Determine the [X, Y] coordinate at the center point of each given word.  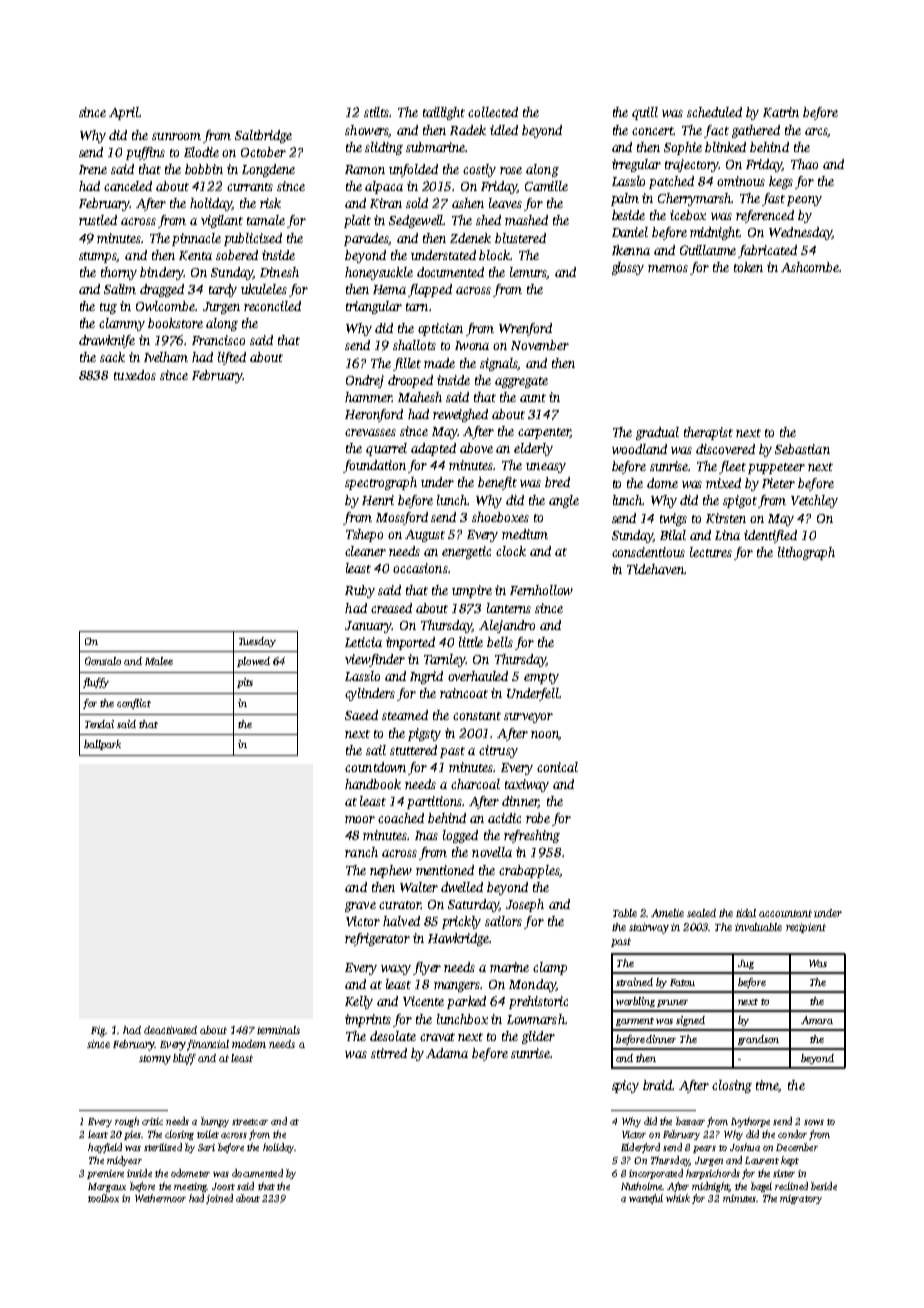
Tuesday [257, 642]
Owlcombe [165, 306]
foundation [374, 466]
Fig [98, 1031]
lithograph [806, 553]
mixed [723, 483]
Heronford [374, 415]
